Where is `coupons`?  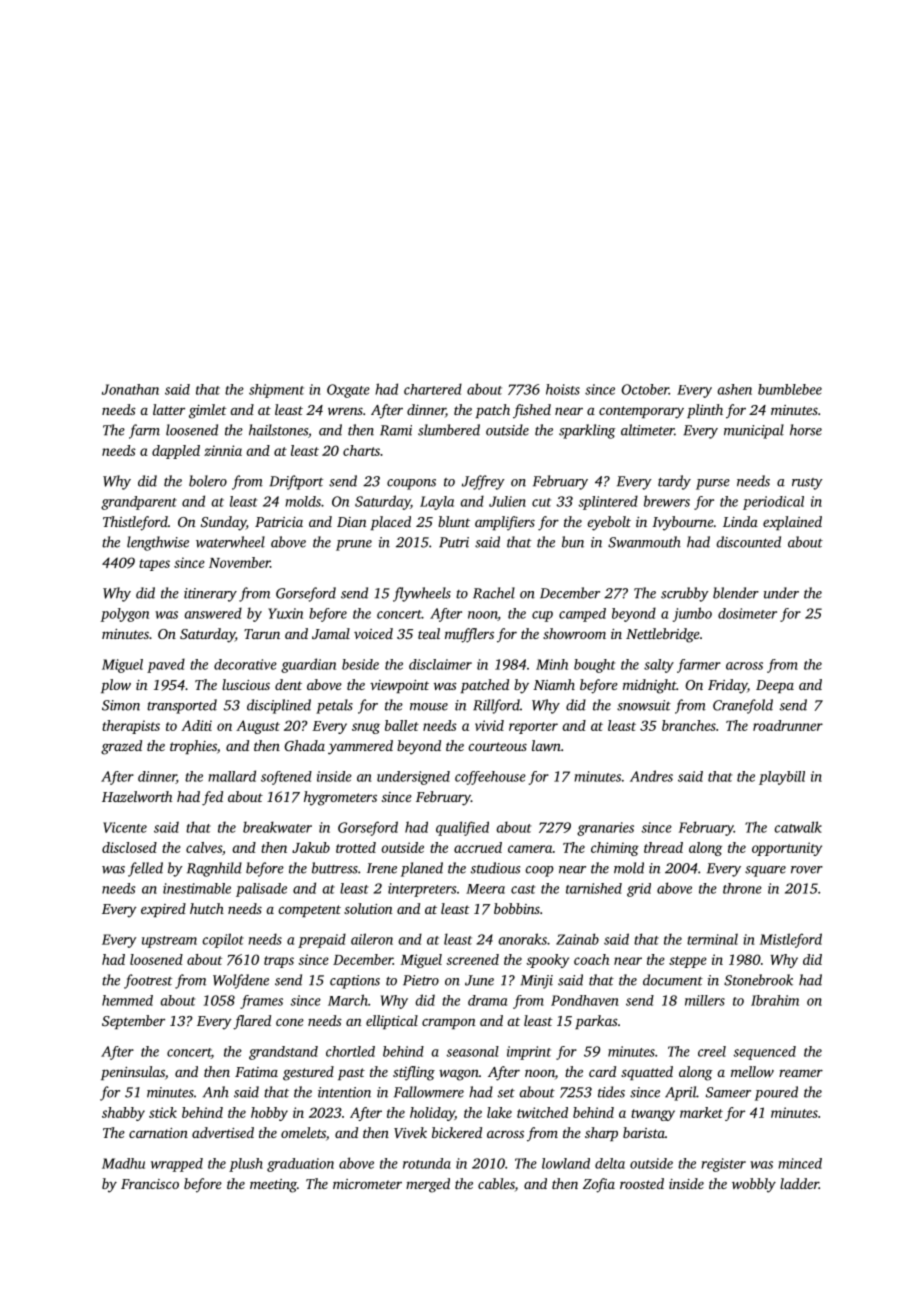 coupons is located at coordinates (411, 484).
